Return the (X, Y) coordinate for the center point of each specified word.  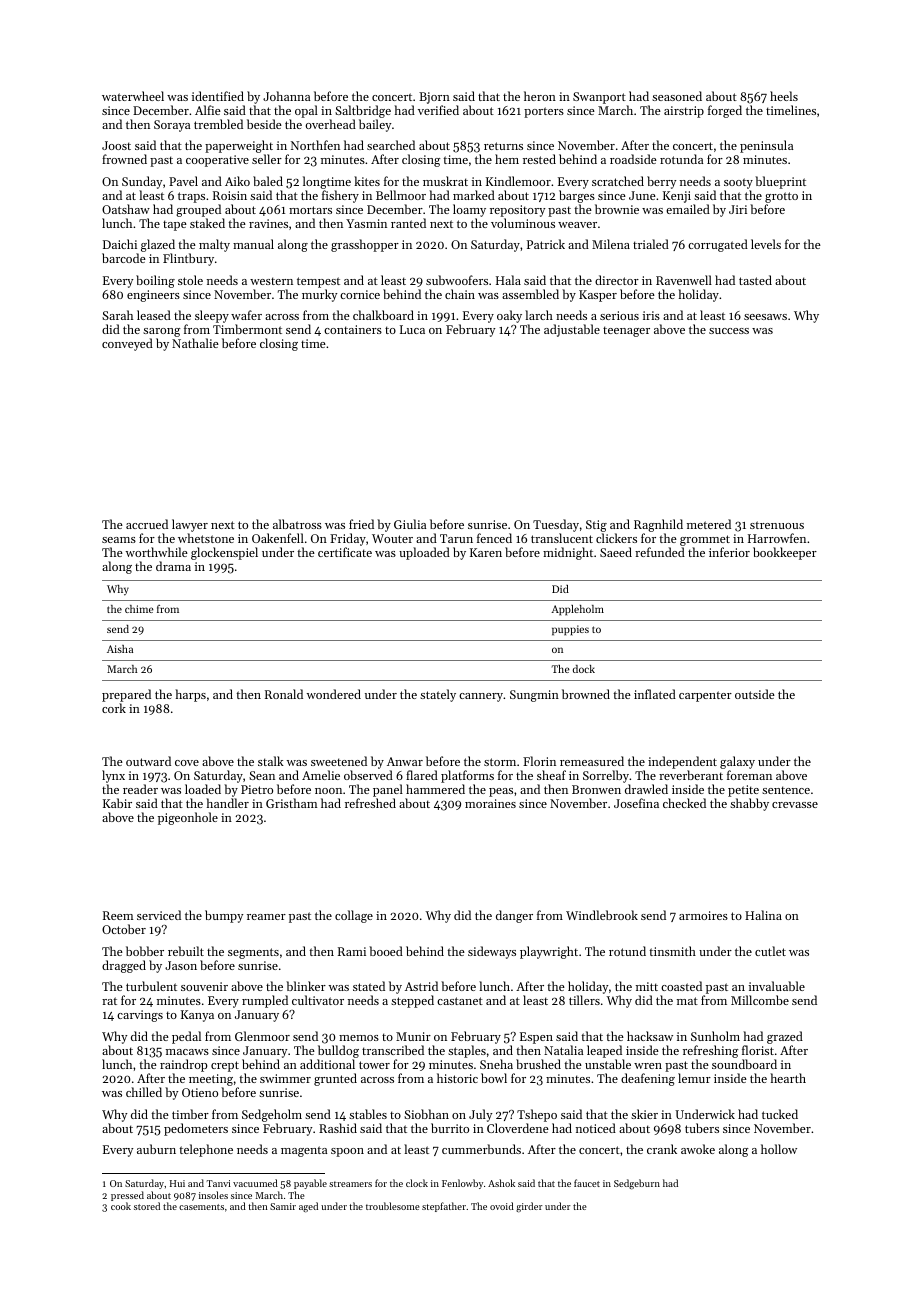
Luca (412, 329)
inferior (729, 552)
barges (577, 196)
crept (225, 1066)
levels (766, 244)
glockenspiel (224, 553)
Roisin (230, 195)
